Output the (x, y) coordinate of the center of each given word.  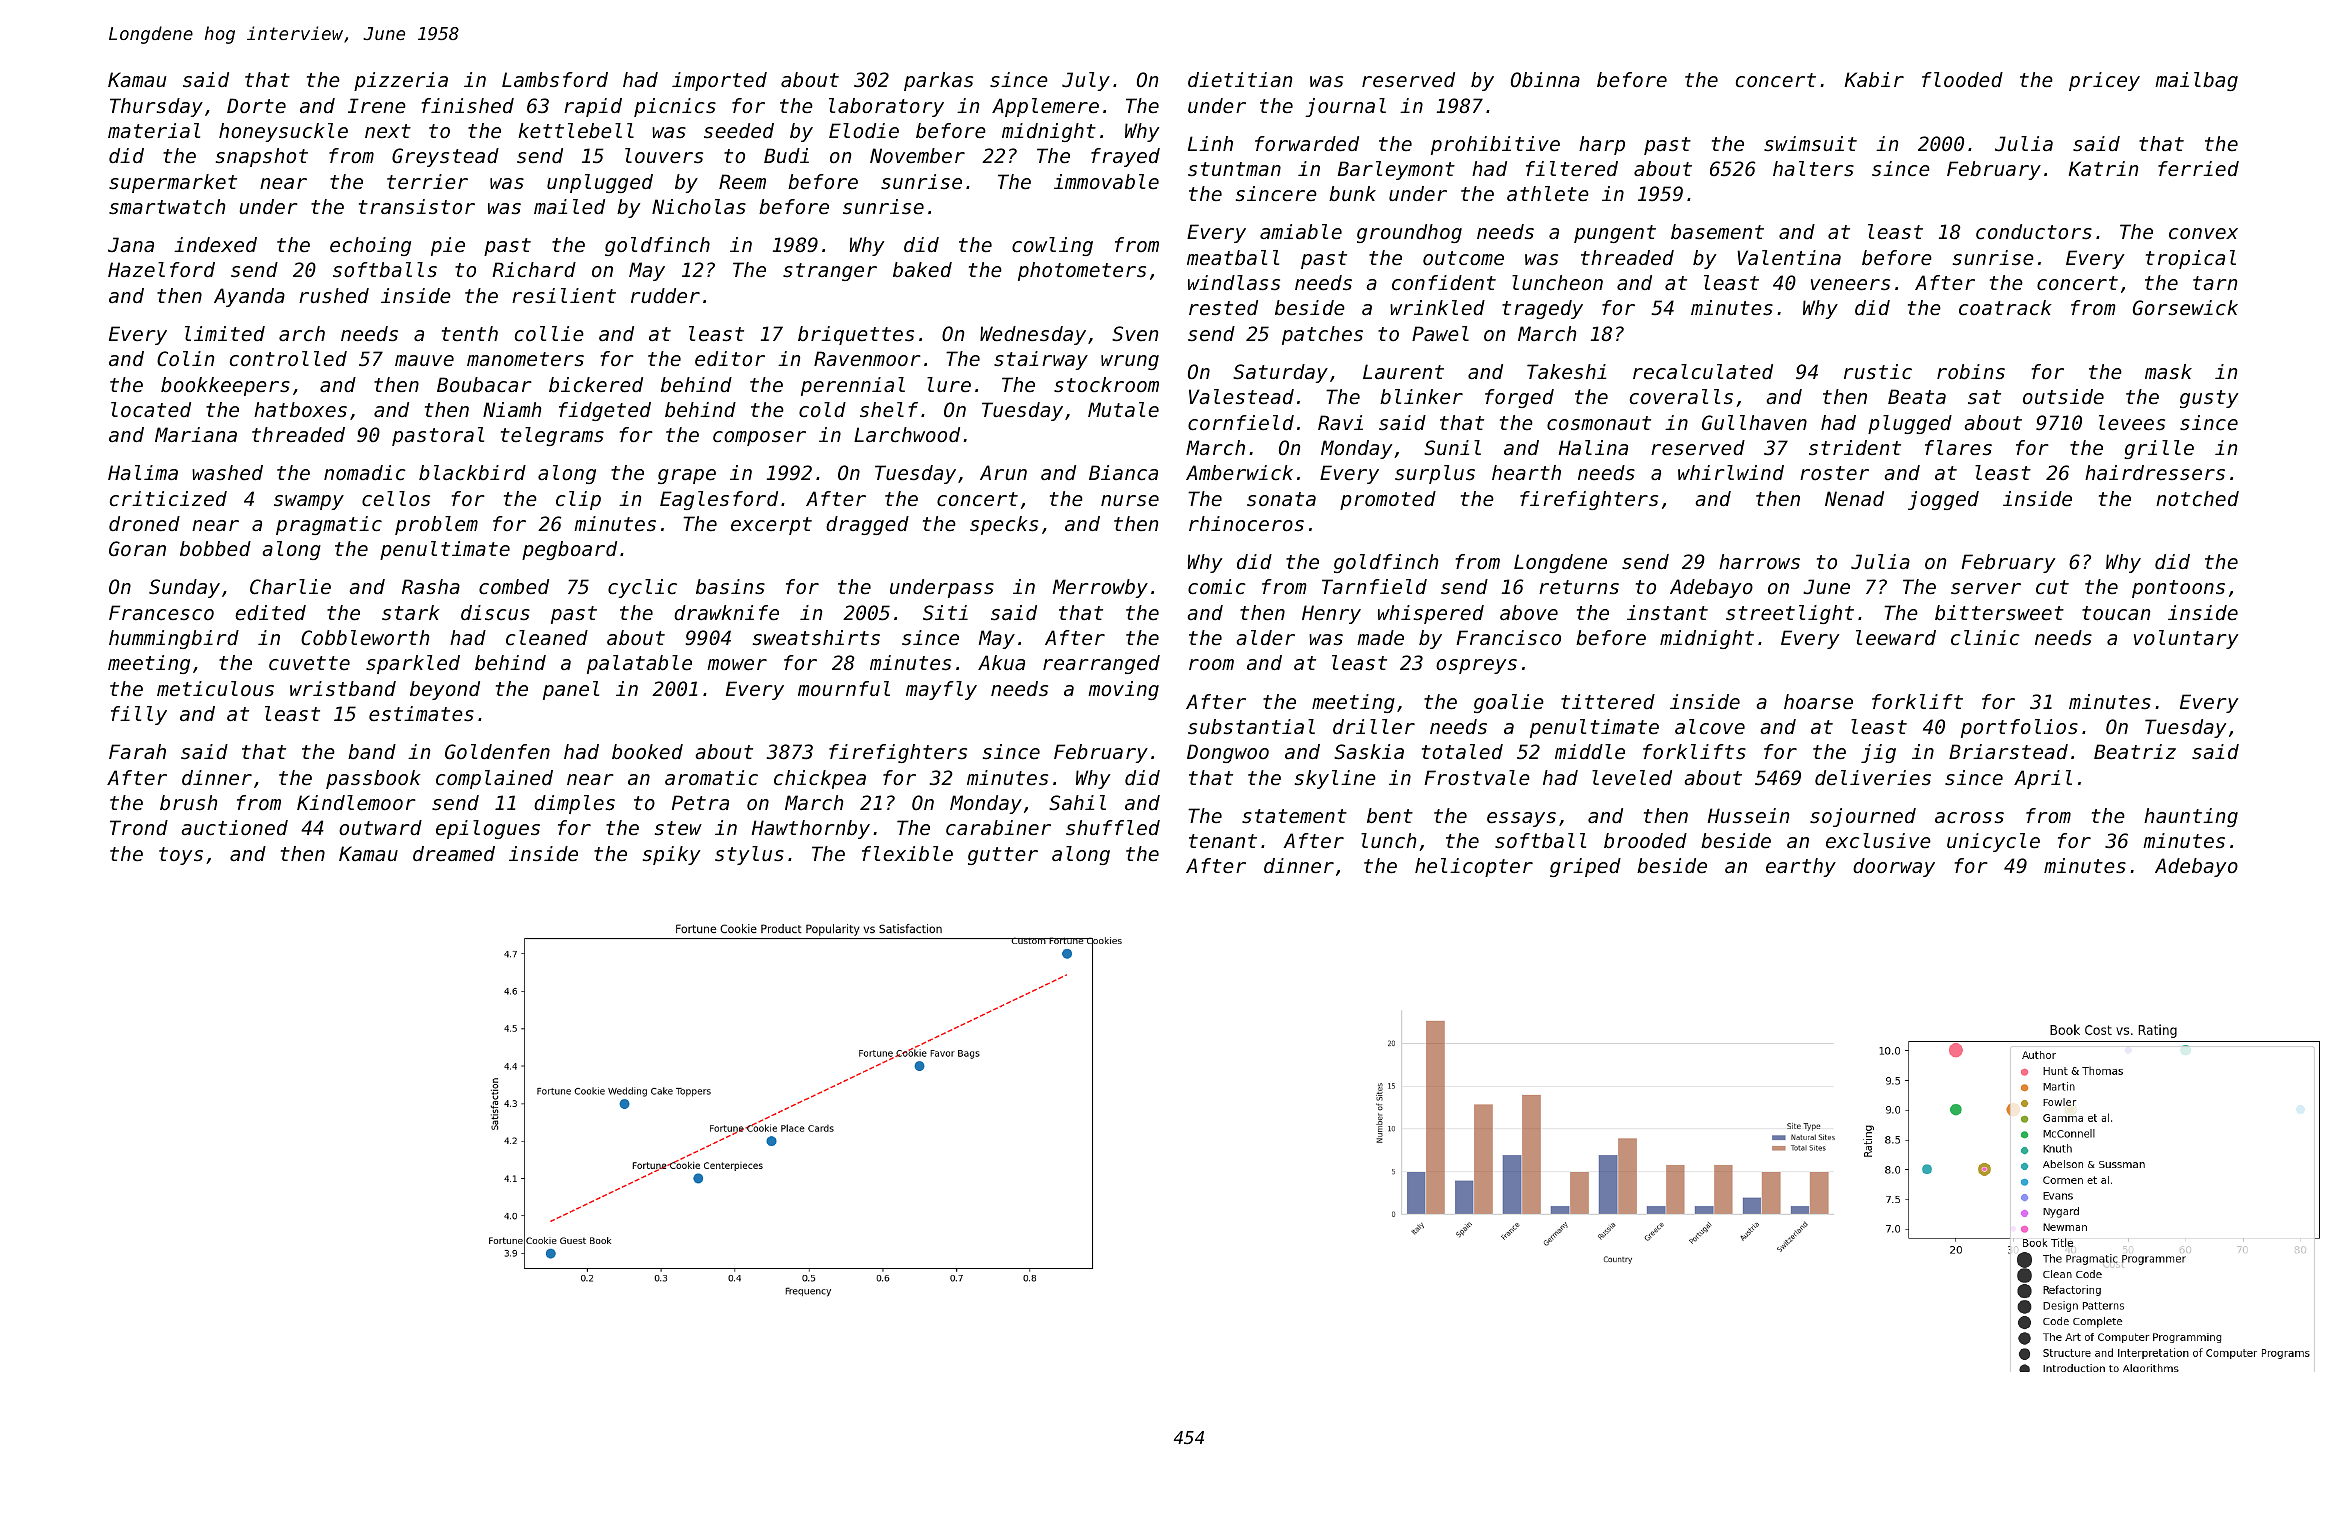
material (154, 130)
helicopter (1474, 867)
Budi (786, 155)
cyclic (642, 588)
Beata (1917, 396)
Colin (185, 358)
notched (2197, 499)
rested (1223, 308)
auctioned (234, 828)
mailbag (2196, 81)
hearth (1526, 473)
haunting (2191, 817)
